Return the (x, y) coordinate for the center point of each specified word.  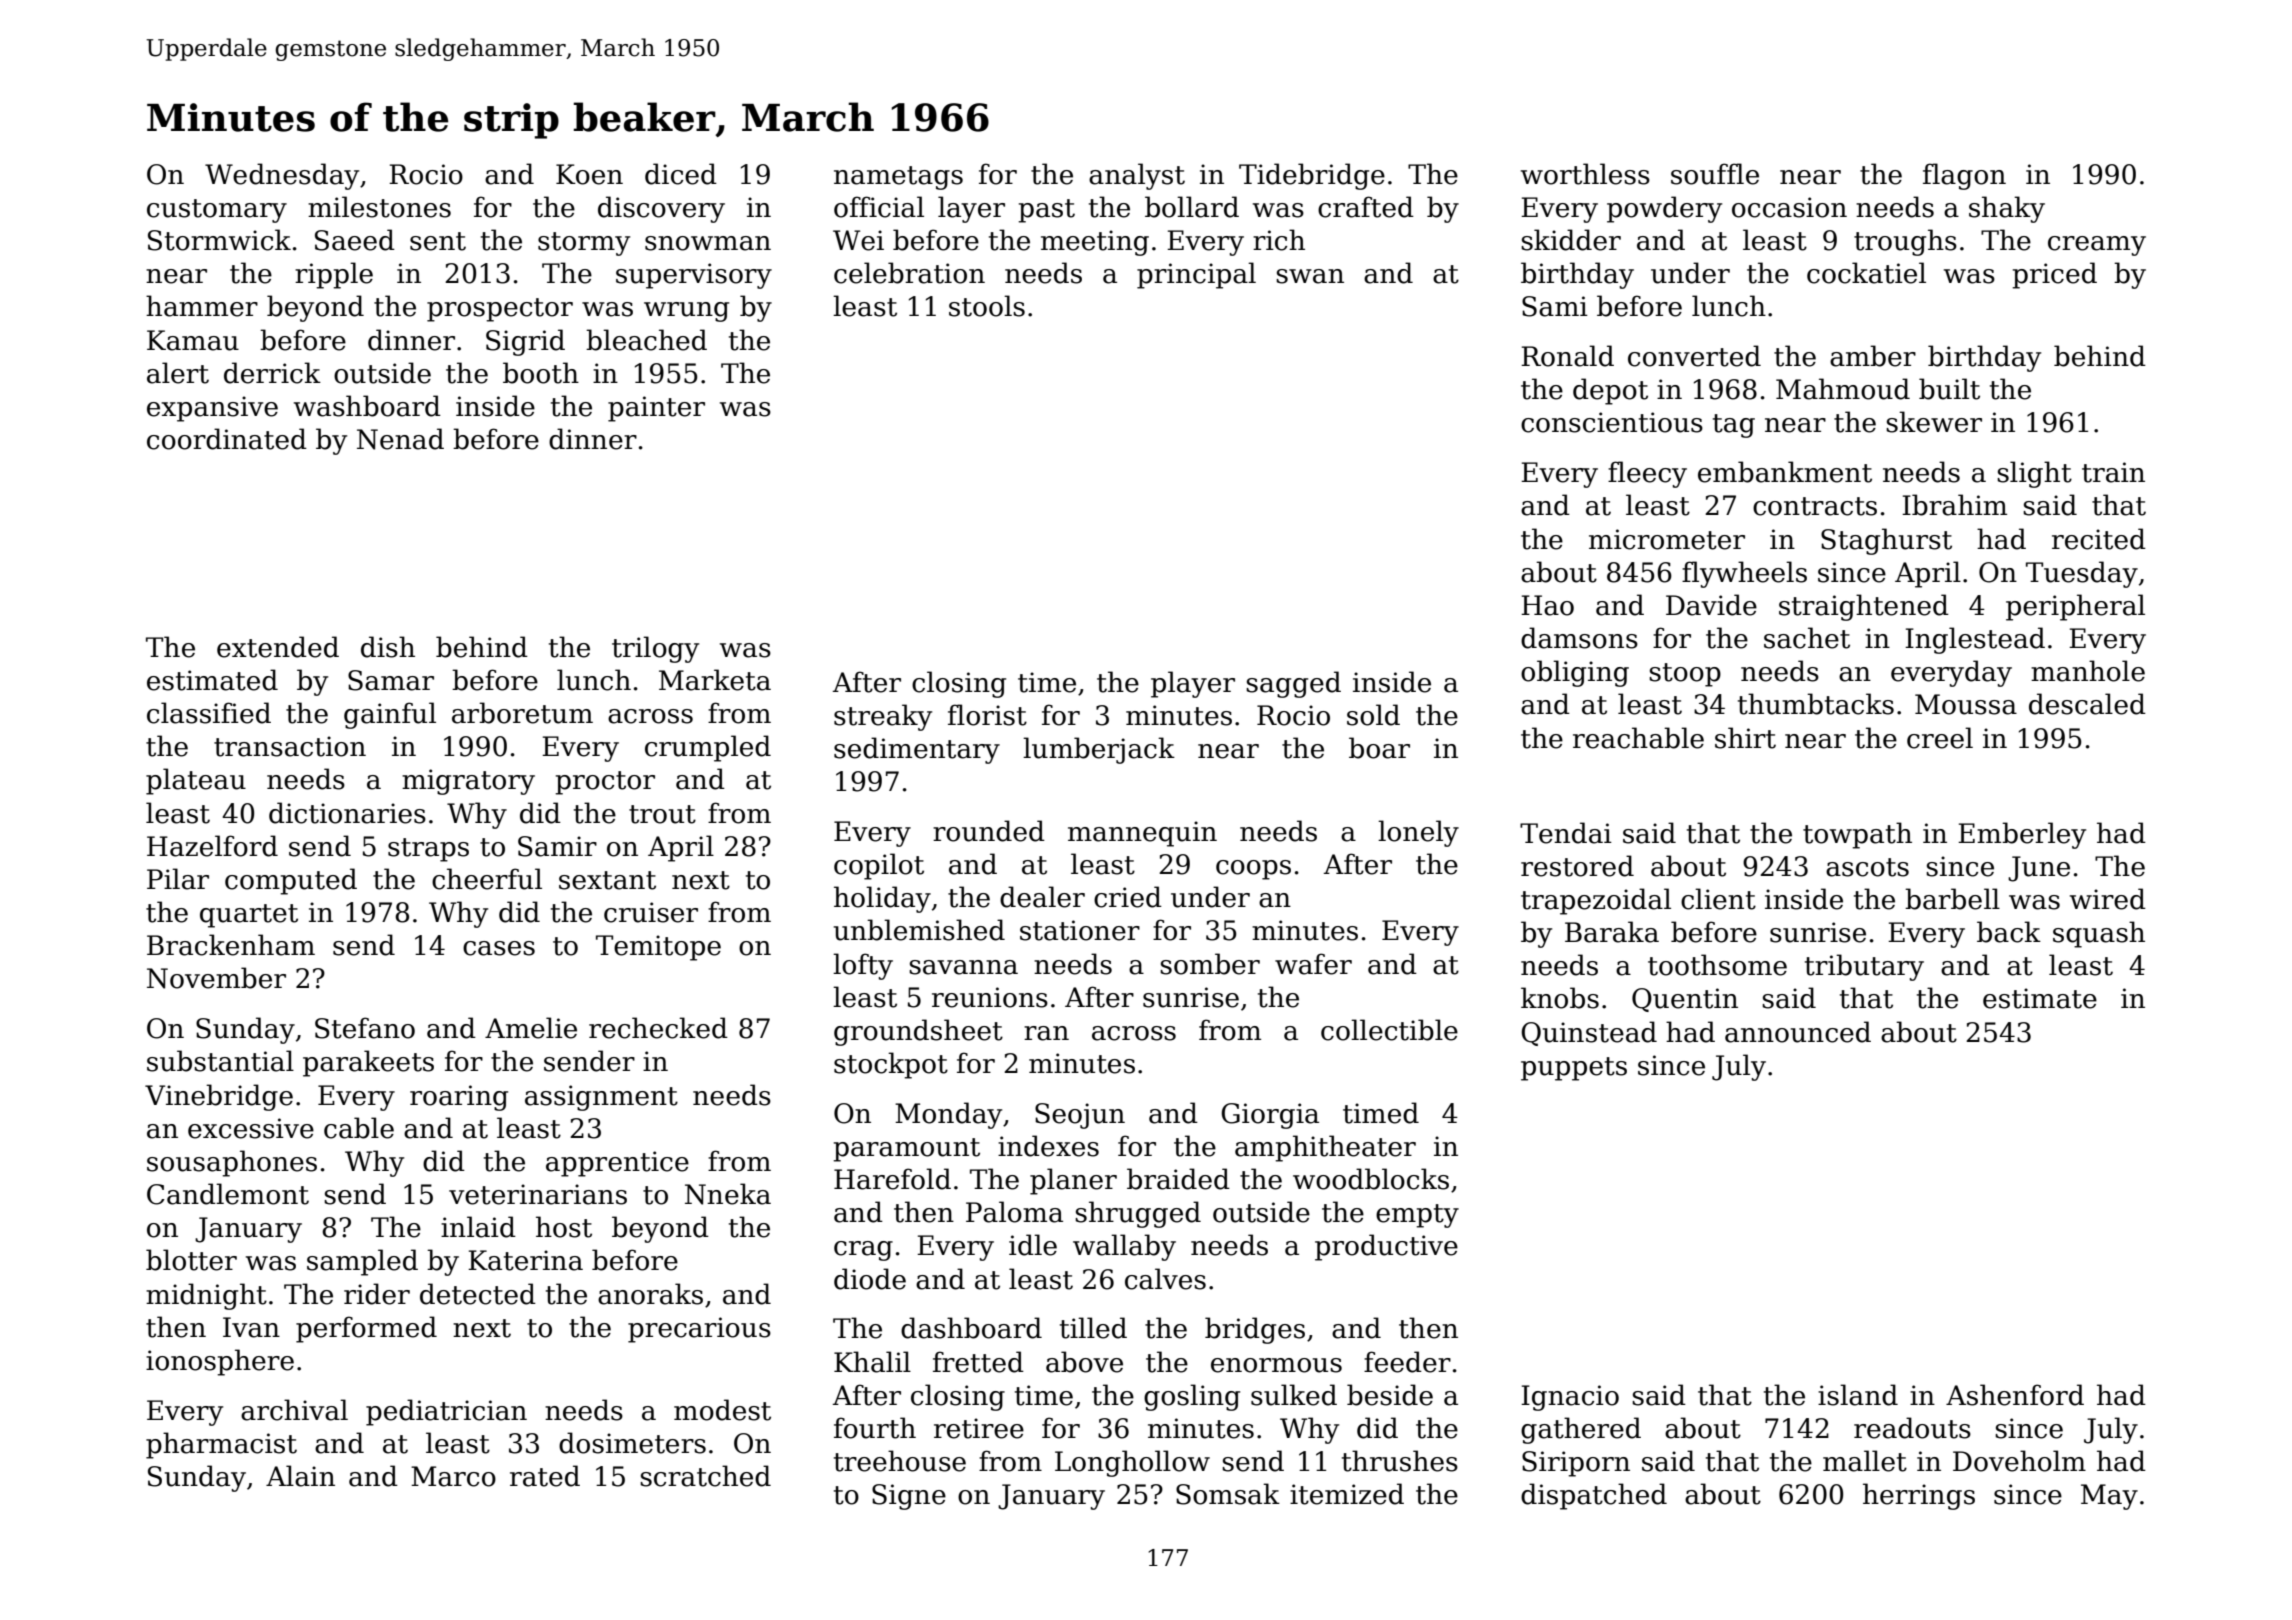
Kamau (193, 340)
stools (987, 306)
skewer (1934, 422)
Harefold (892, 1179)
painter (656, 409)
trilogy (655, 649)
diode (870, 1279)
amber (1873, 356)
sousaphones (232, 1163)
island (1858, 1395)
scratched (705, 1476)
